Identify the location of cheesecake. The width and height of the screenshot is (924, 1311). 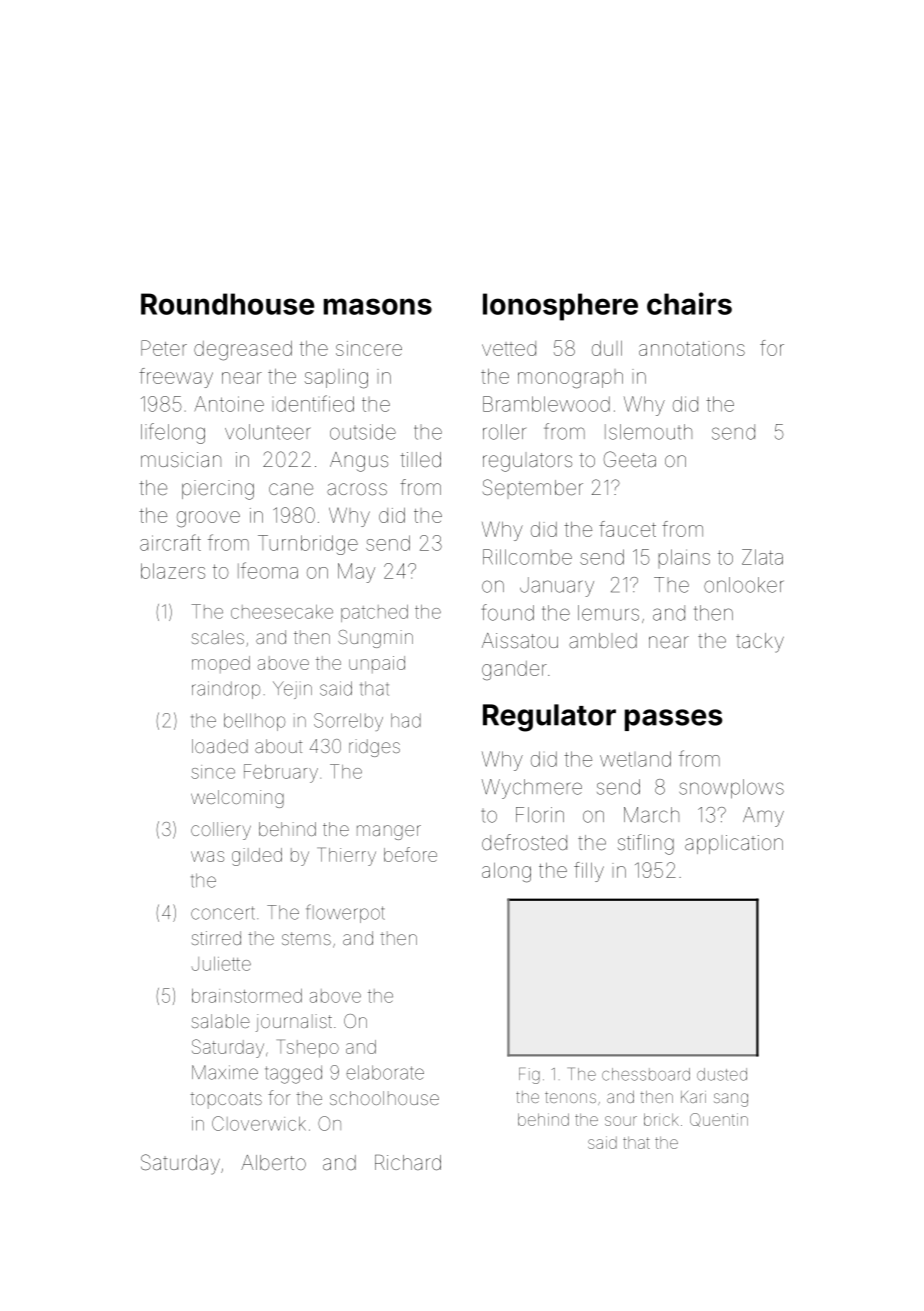
(282, 612).
